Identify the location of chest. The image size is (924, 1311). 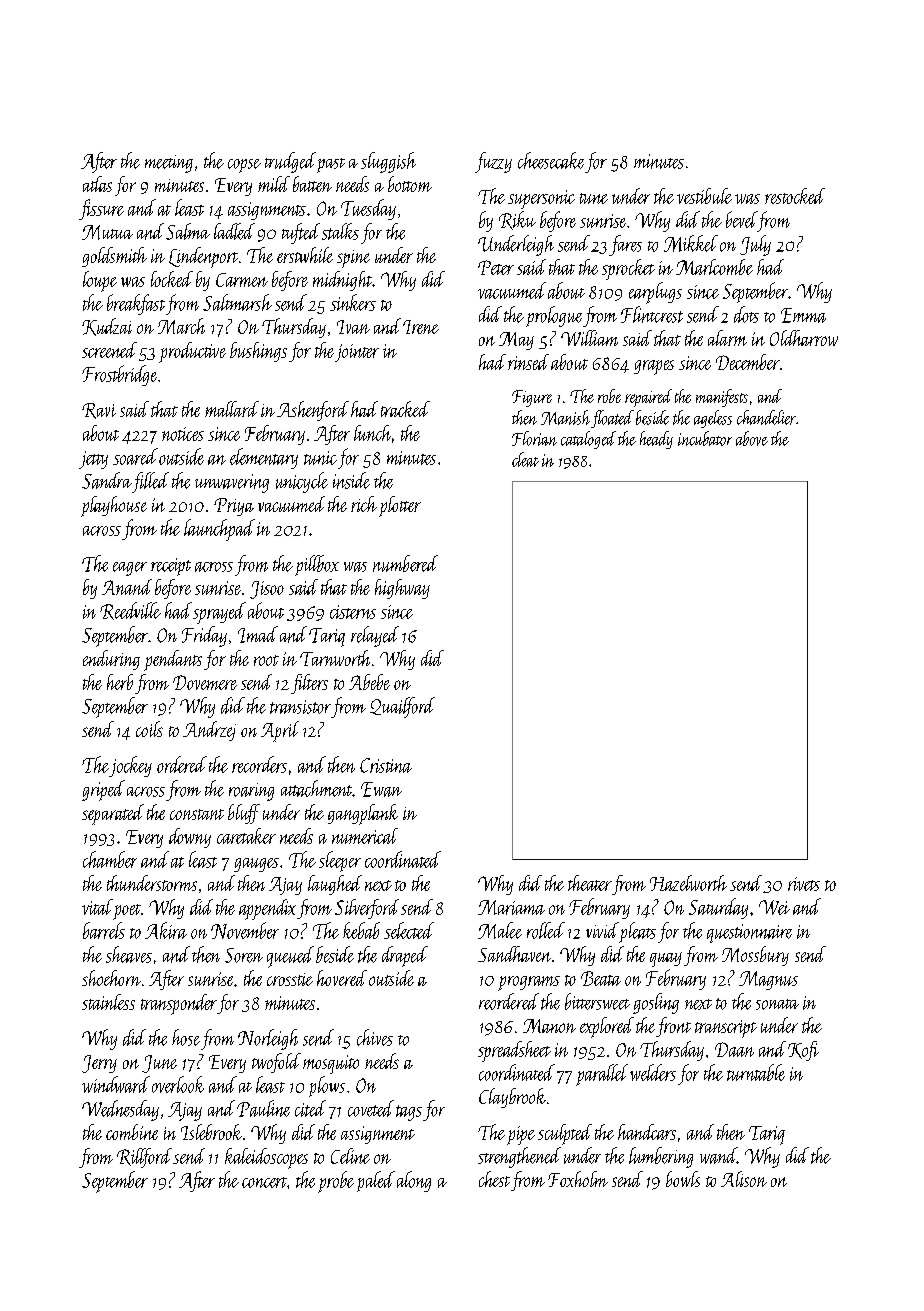
(494, 1179).
